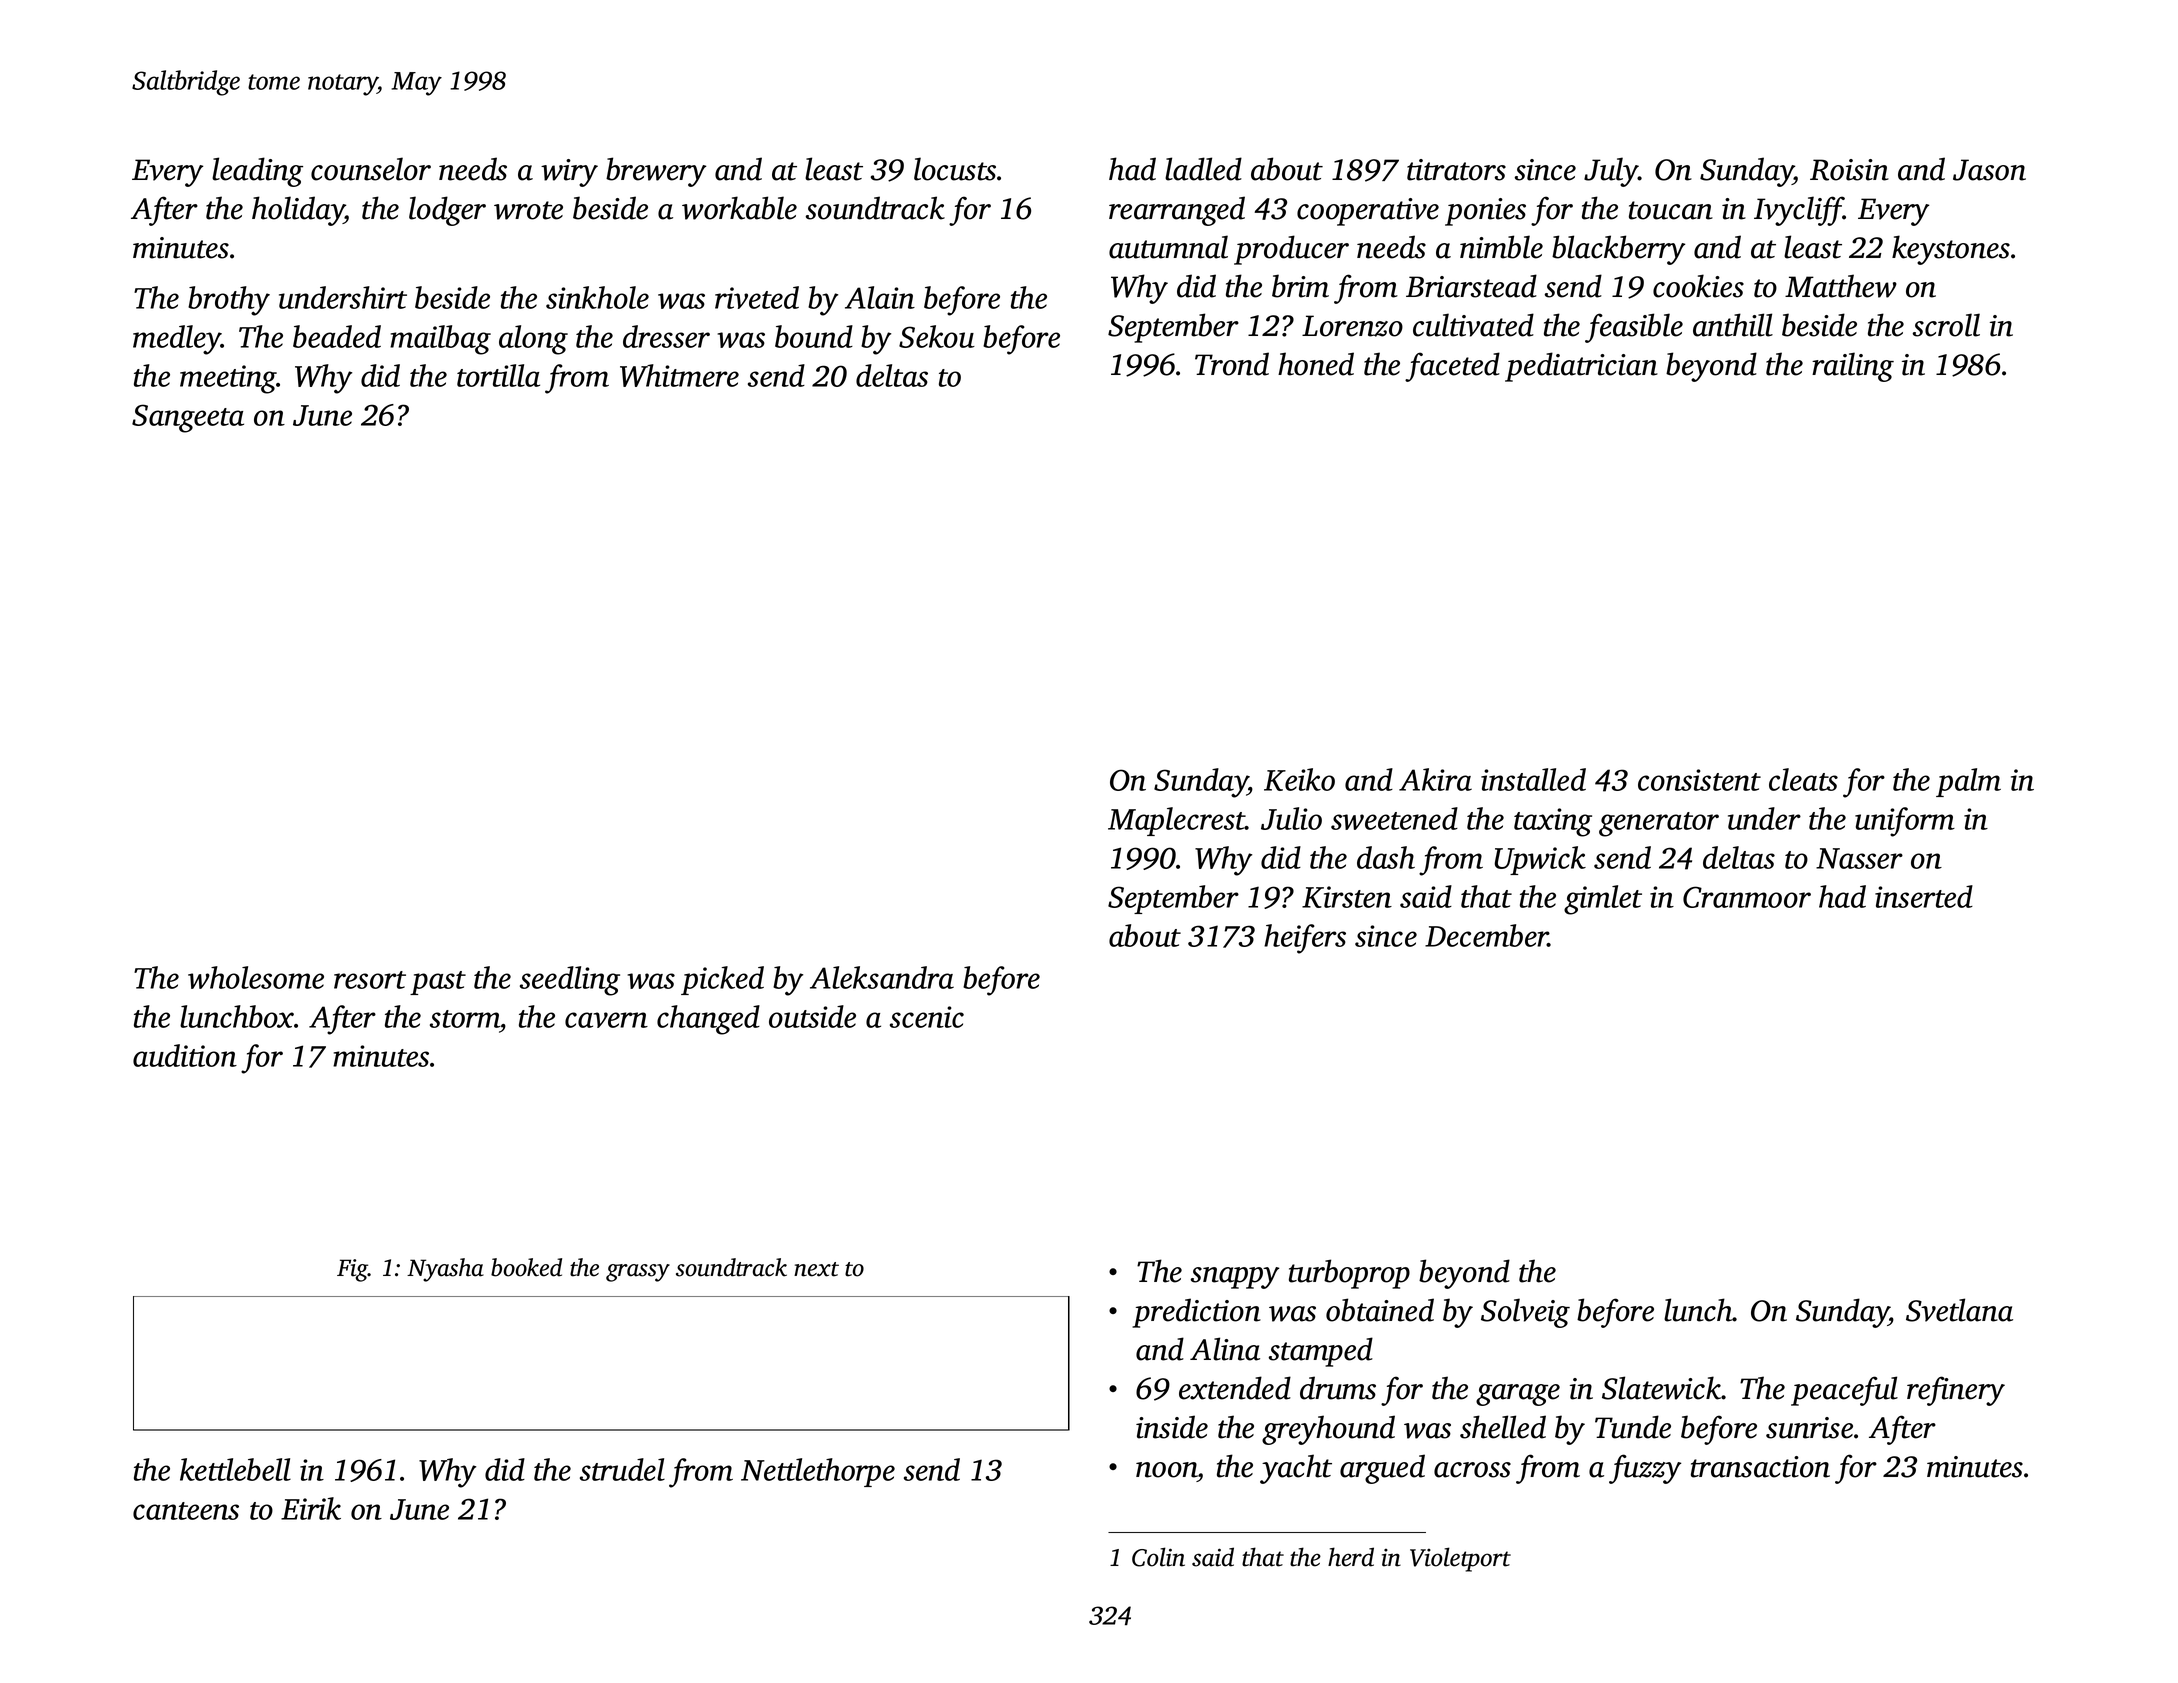  Describe the element at coordinates (1452, 367) in the page. I see `faceted` at that location.
